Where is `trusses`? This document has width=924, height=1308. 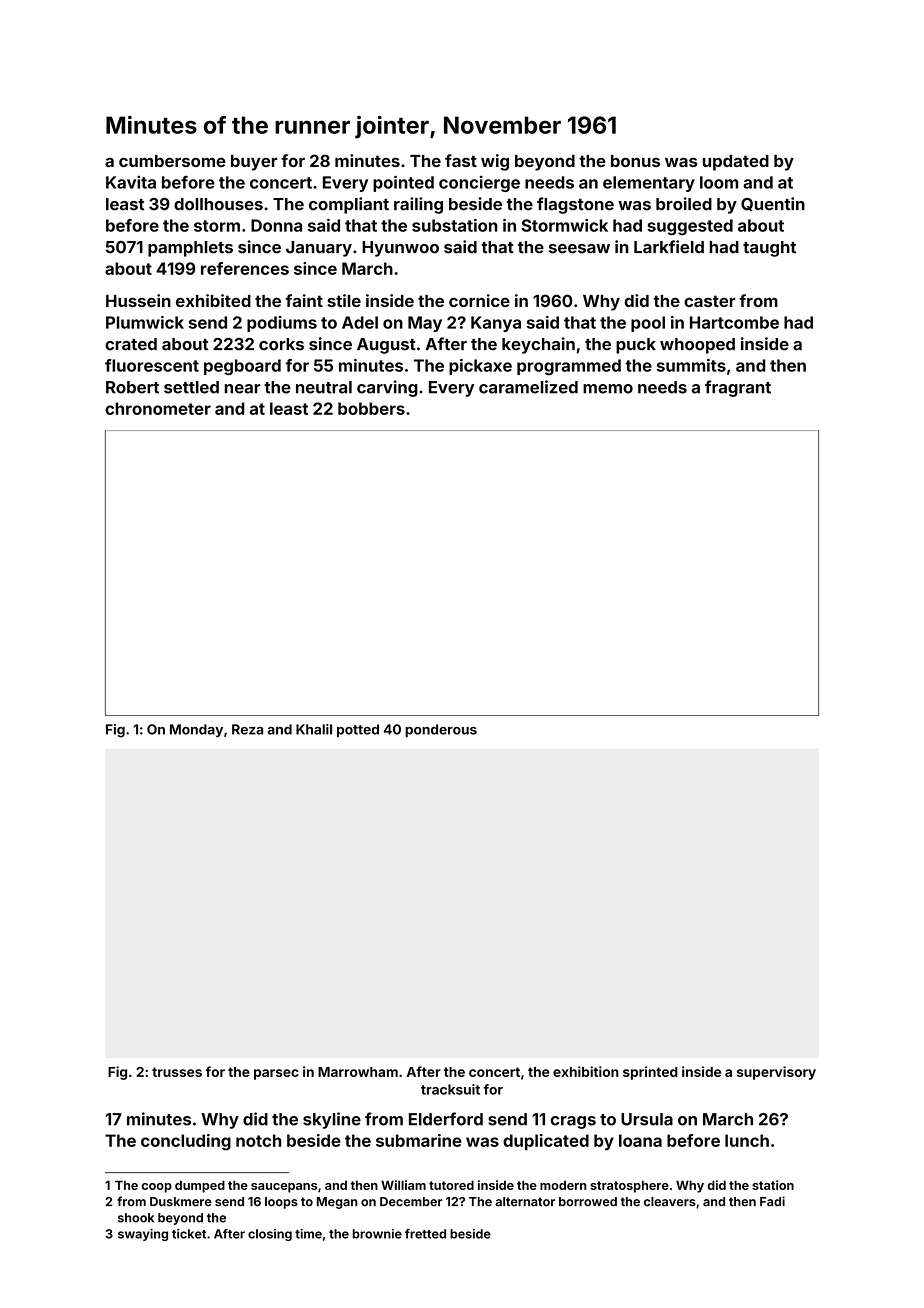
trusses is located at coordinates (177, 1072).
